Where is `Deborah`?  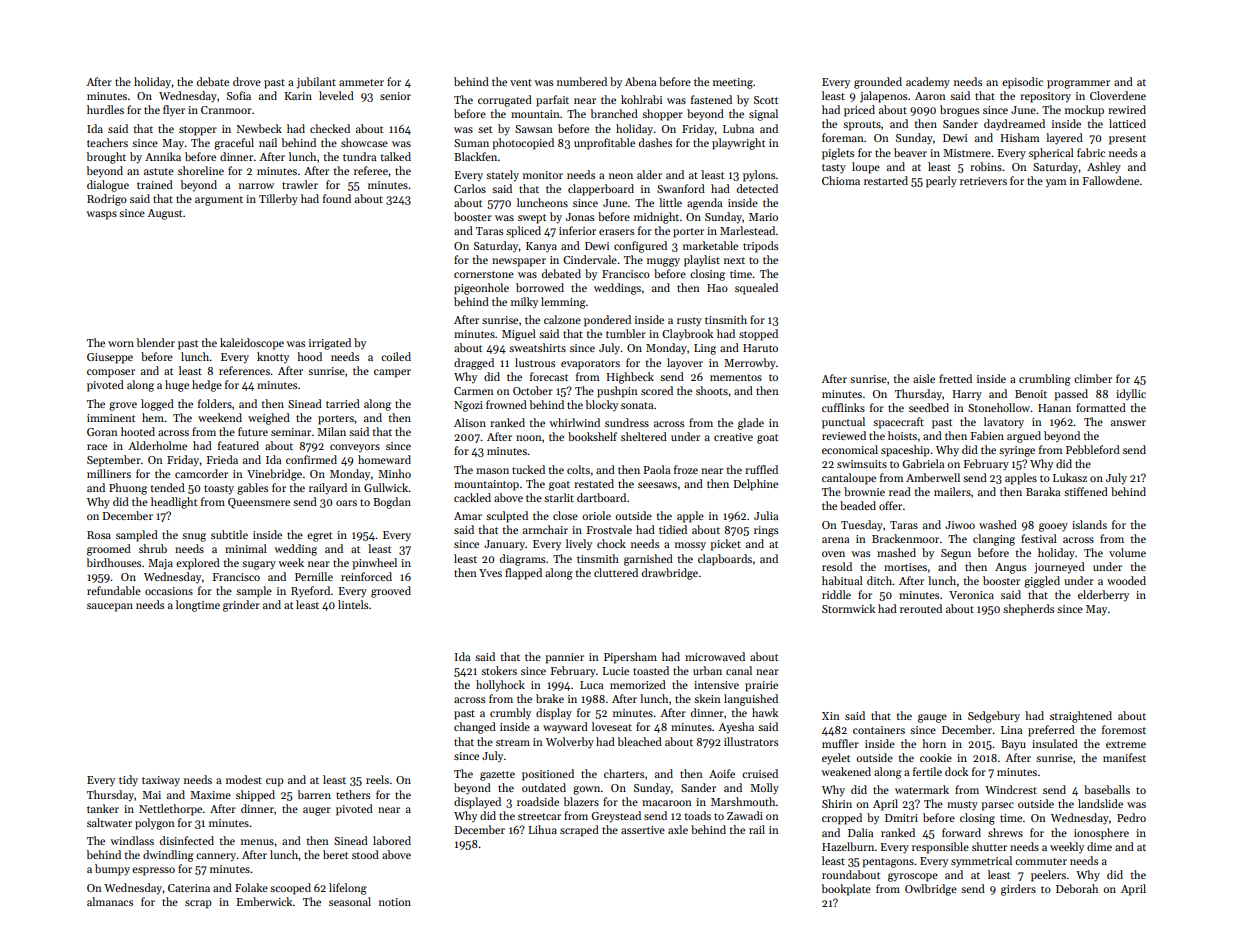
Deborah is located at coordinates (1077, 888).
